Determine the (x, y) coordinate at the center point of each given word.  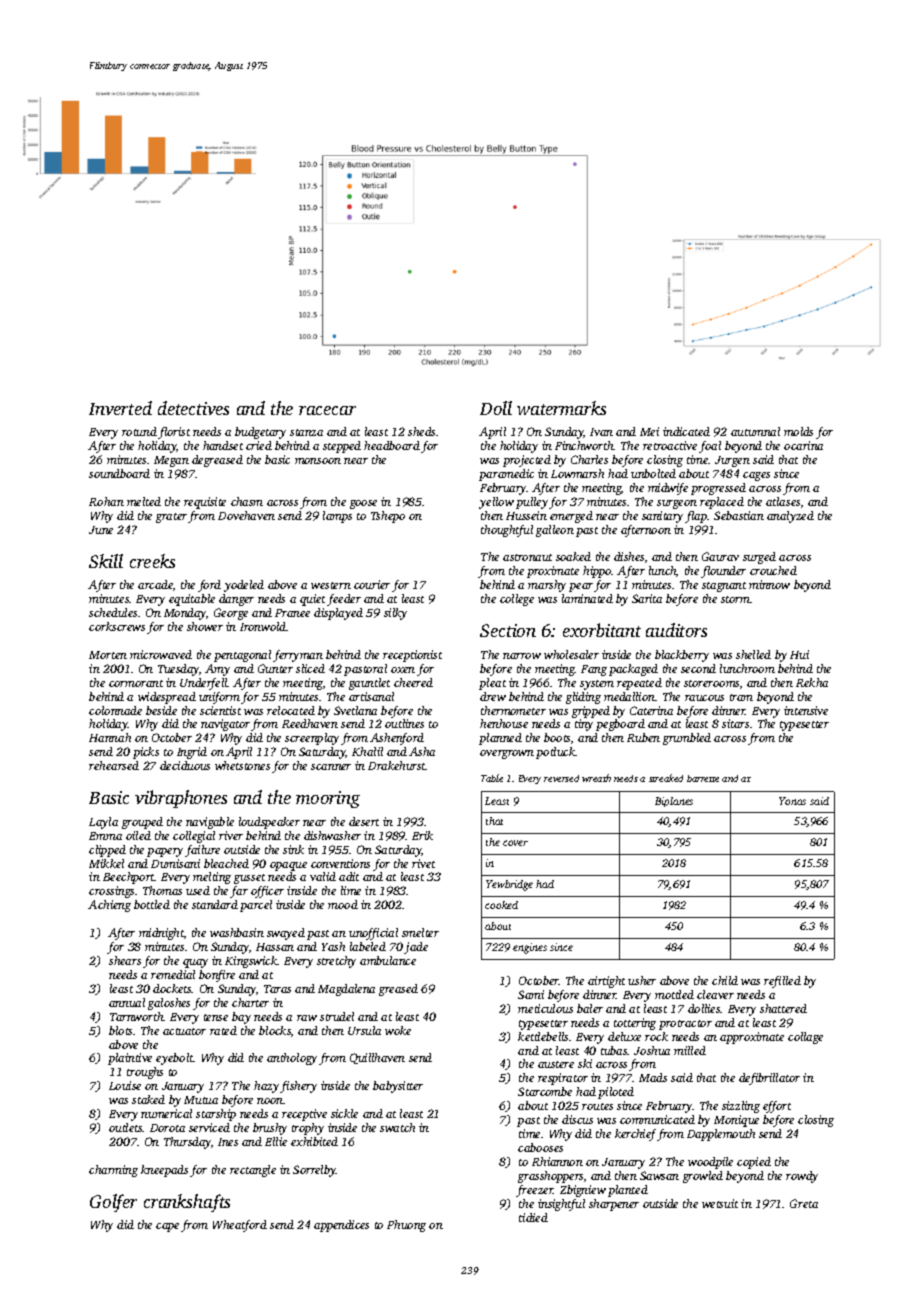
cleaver (715, 994)
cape (167, 1227)
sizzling (741, 1107)
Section (508, 630)
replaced (722, 503)
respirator (563, 1079)
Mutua (201, 1100)
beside (161, 710)
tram (741, 697)
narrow (522, 656)
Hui (799, 654)
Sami (531, 994)
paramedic (506, 475)
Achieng (109, 906)
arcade (155, 584)
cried (259, 445)
